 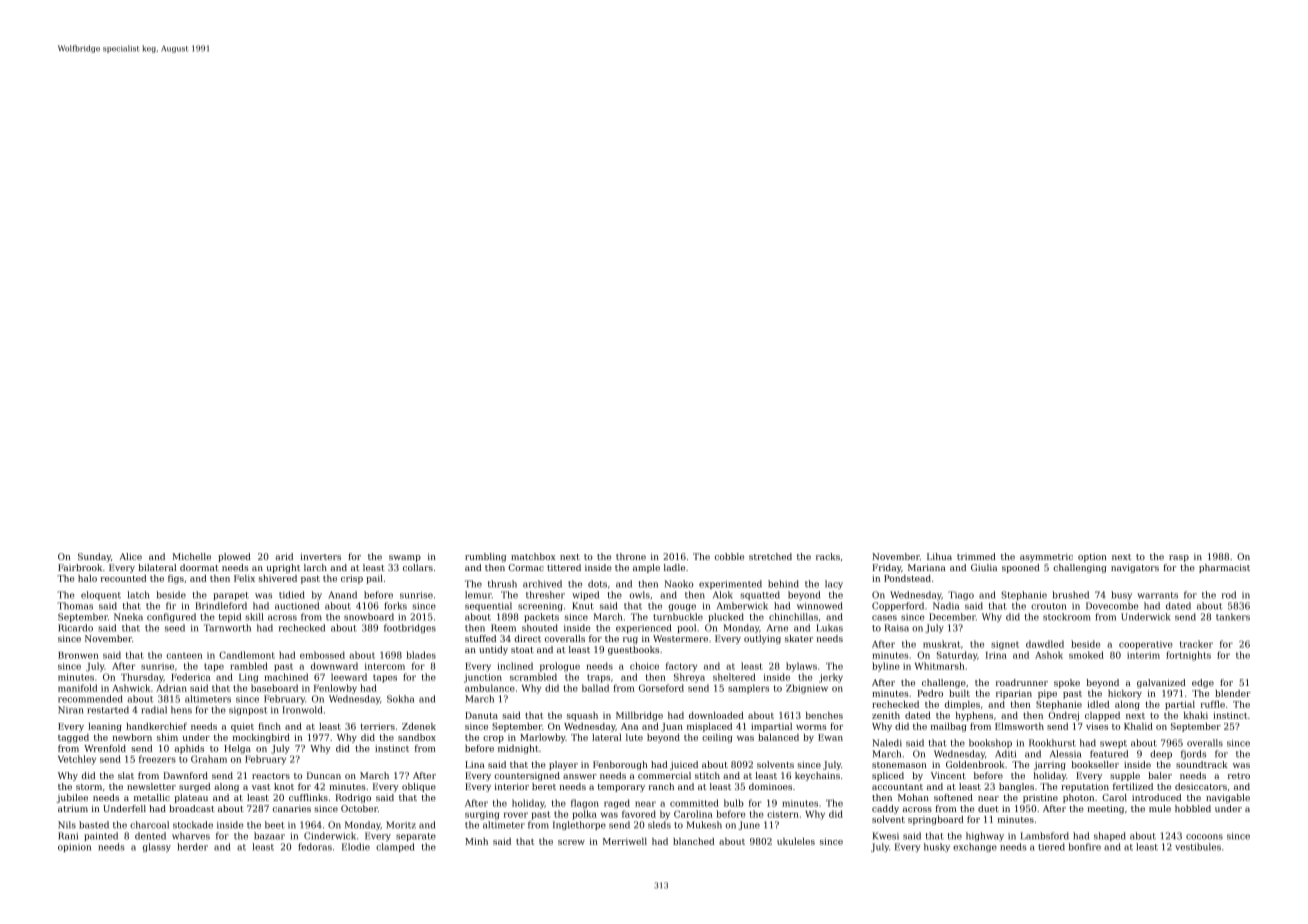 I want to click on Nneka, so click(x=128, y=617).
